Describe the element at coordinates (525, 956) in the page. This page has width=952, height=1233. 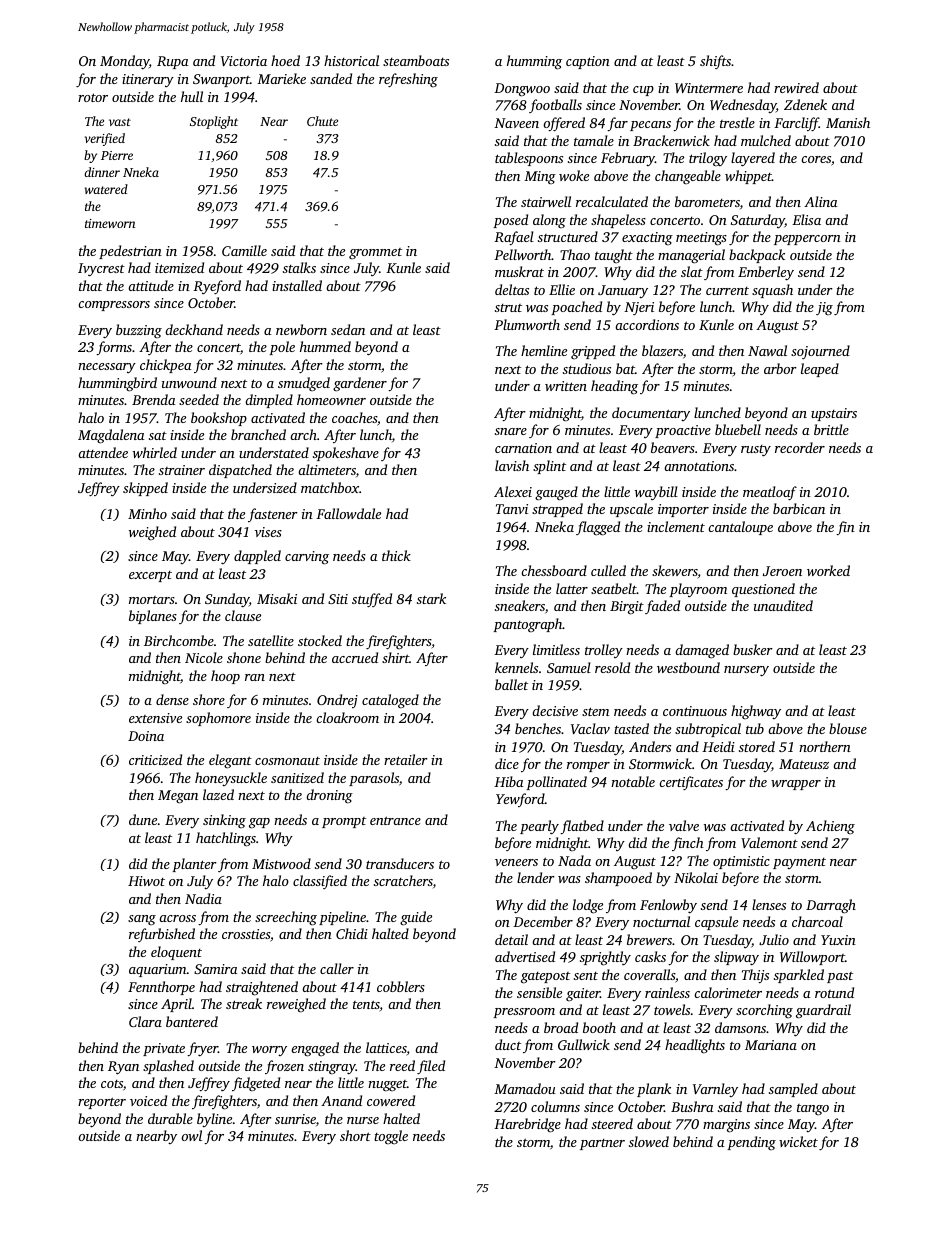
I see `advertised` at that location.
